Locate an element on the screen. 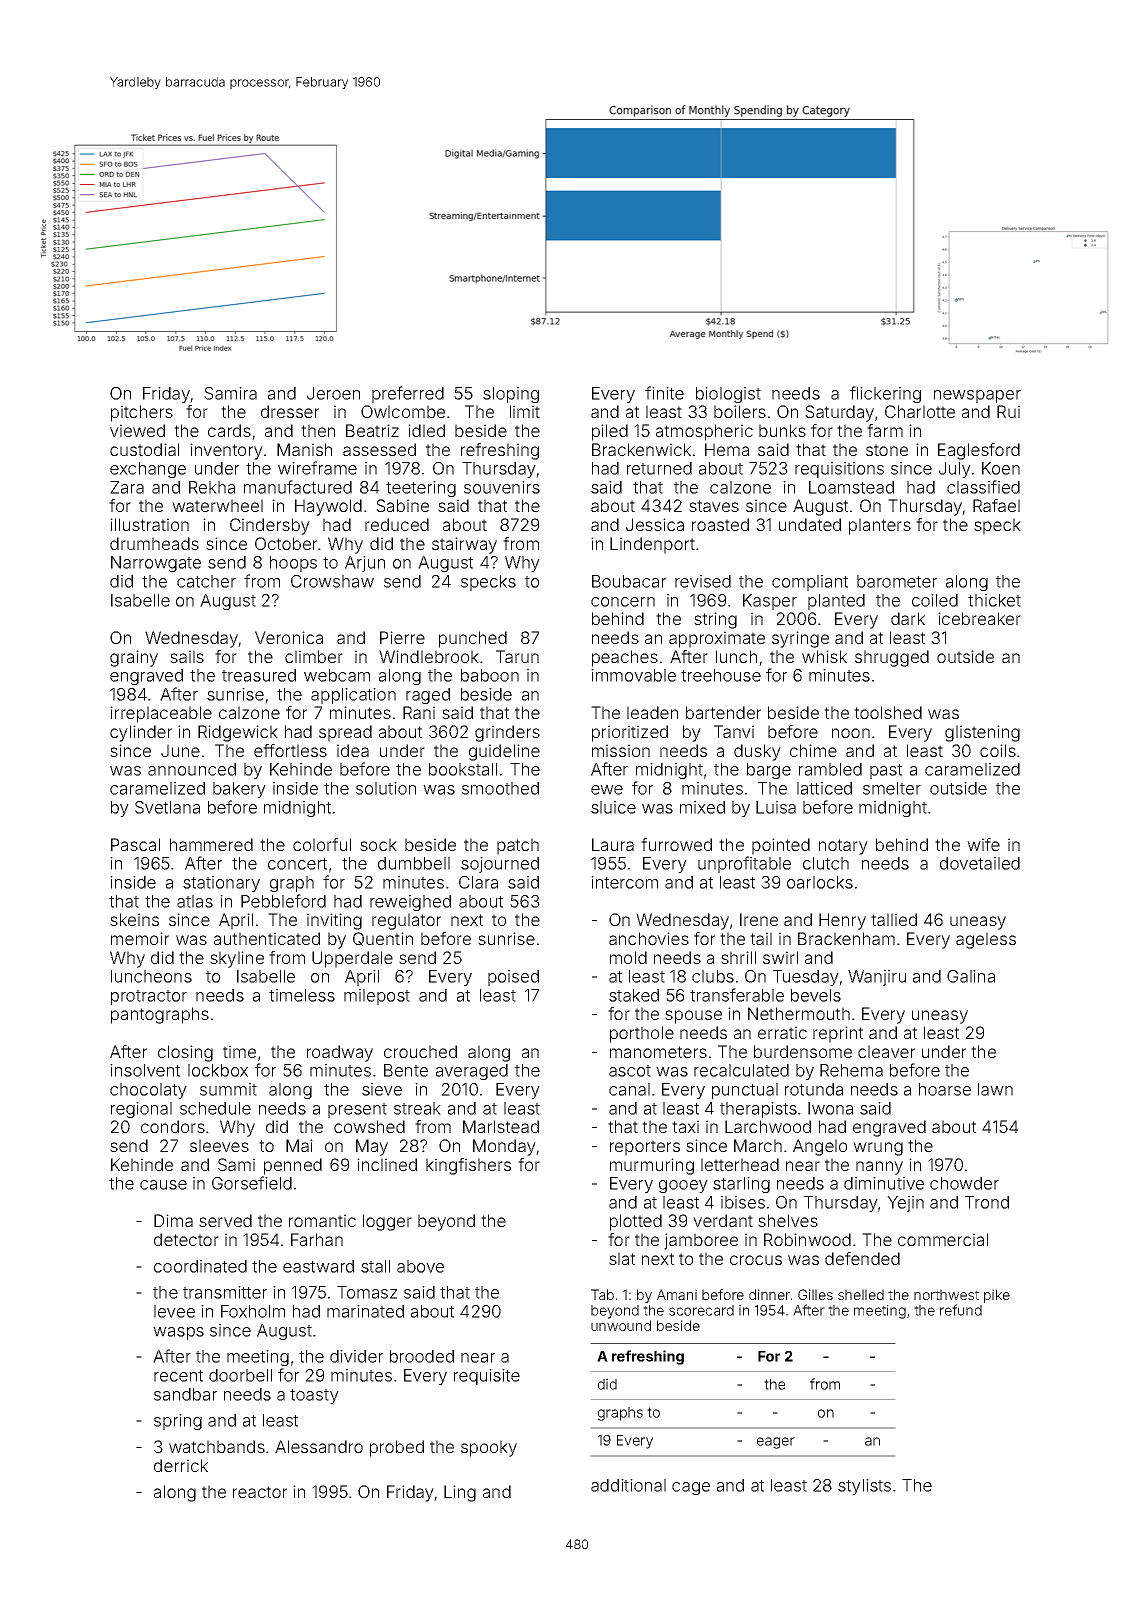 The width and height of the screenshot is (1131, 1600). atlas is located at coordinates (195, 901).
